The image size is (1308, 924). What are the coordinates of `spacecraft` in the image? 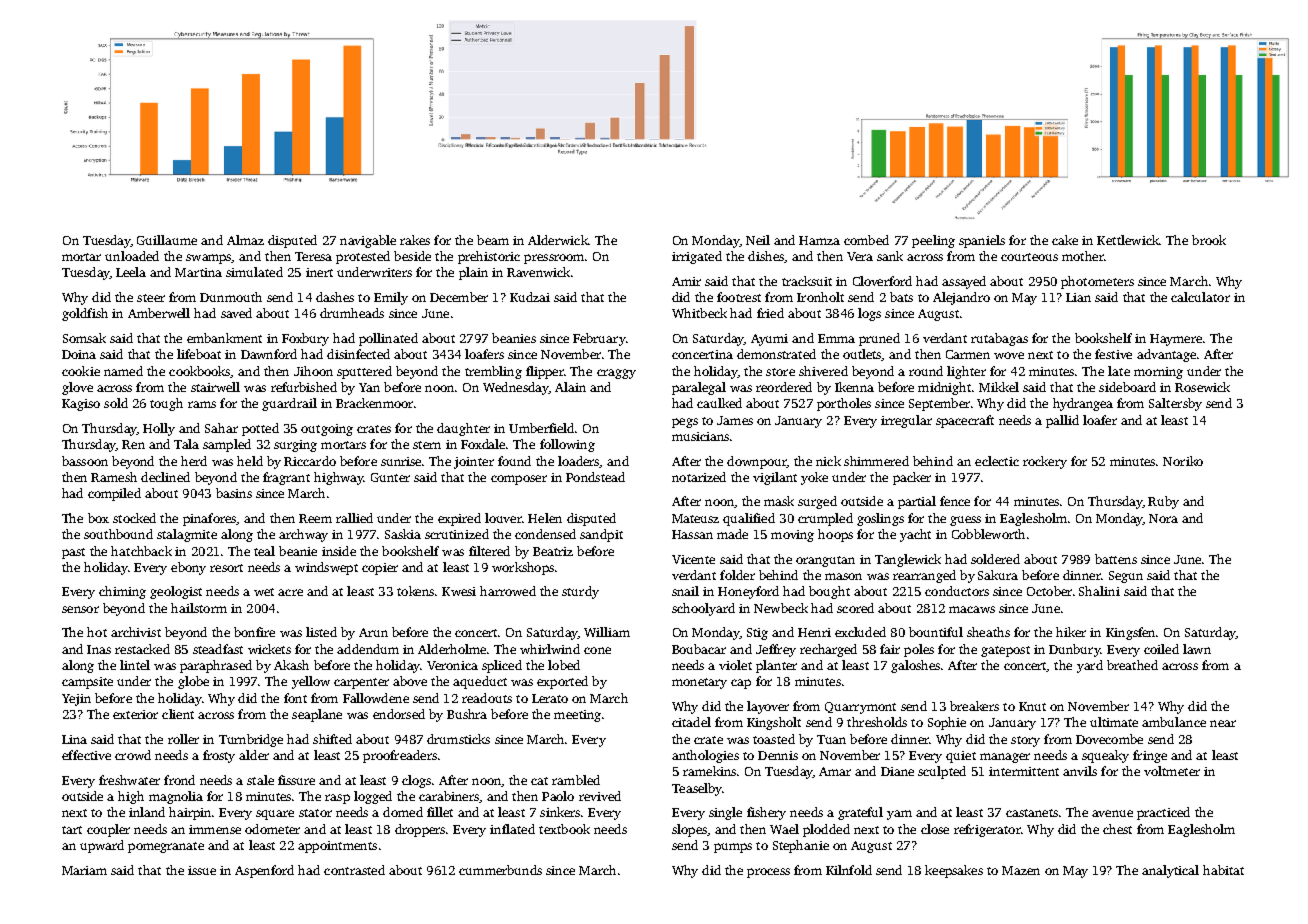 It's located at (965, 421).
